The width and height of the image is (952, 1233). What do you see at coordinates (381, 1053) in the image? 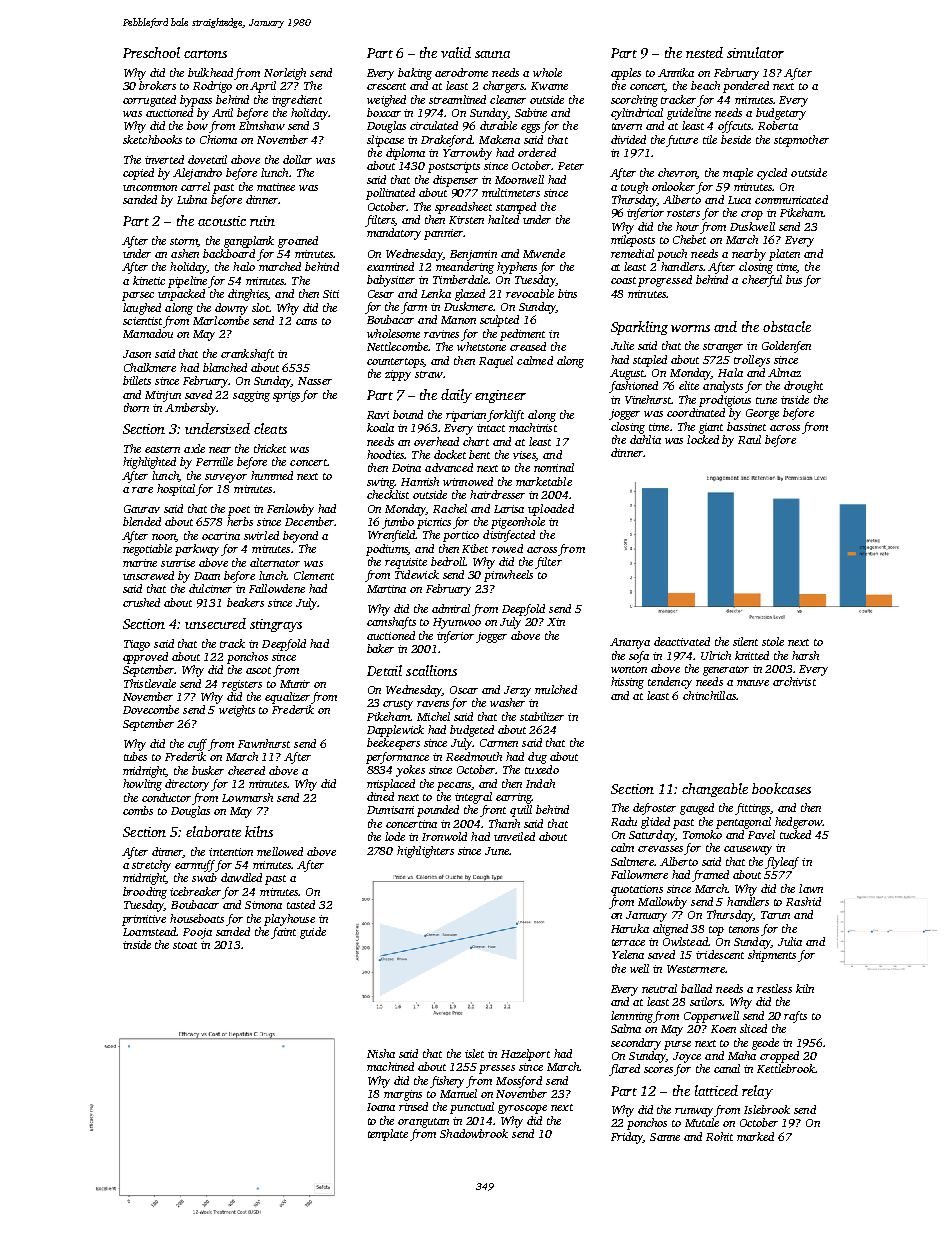
I see `Nisha` at bounding box center [381, 1053].
